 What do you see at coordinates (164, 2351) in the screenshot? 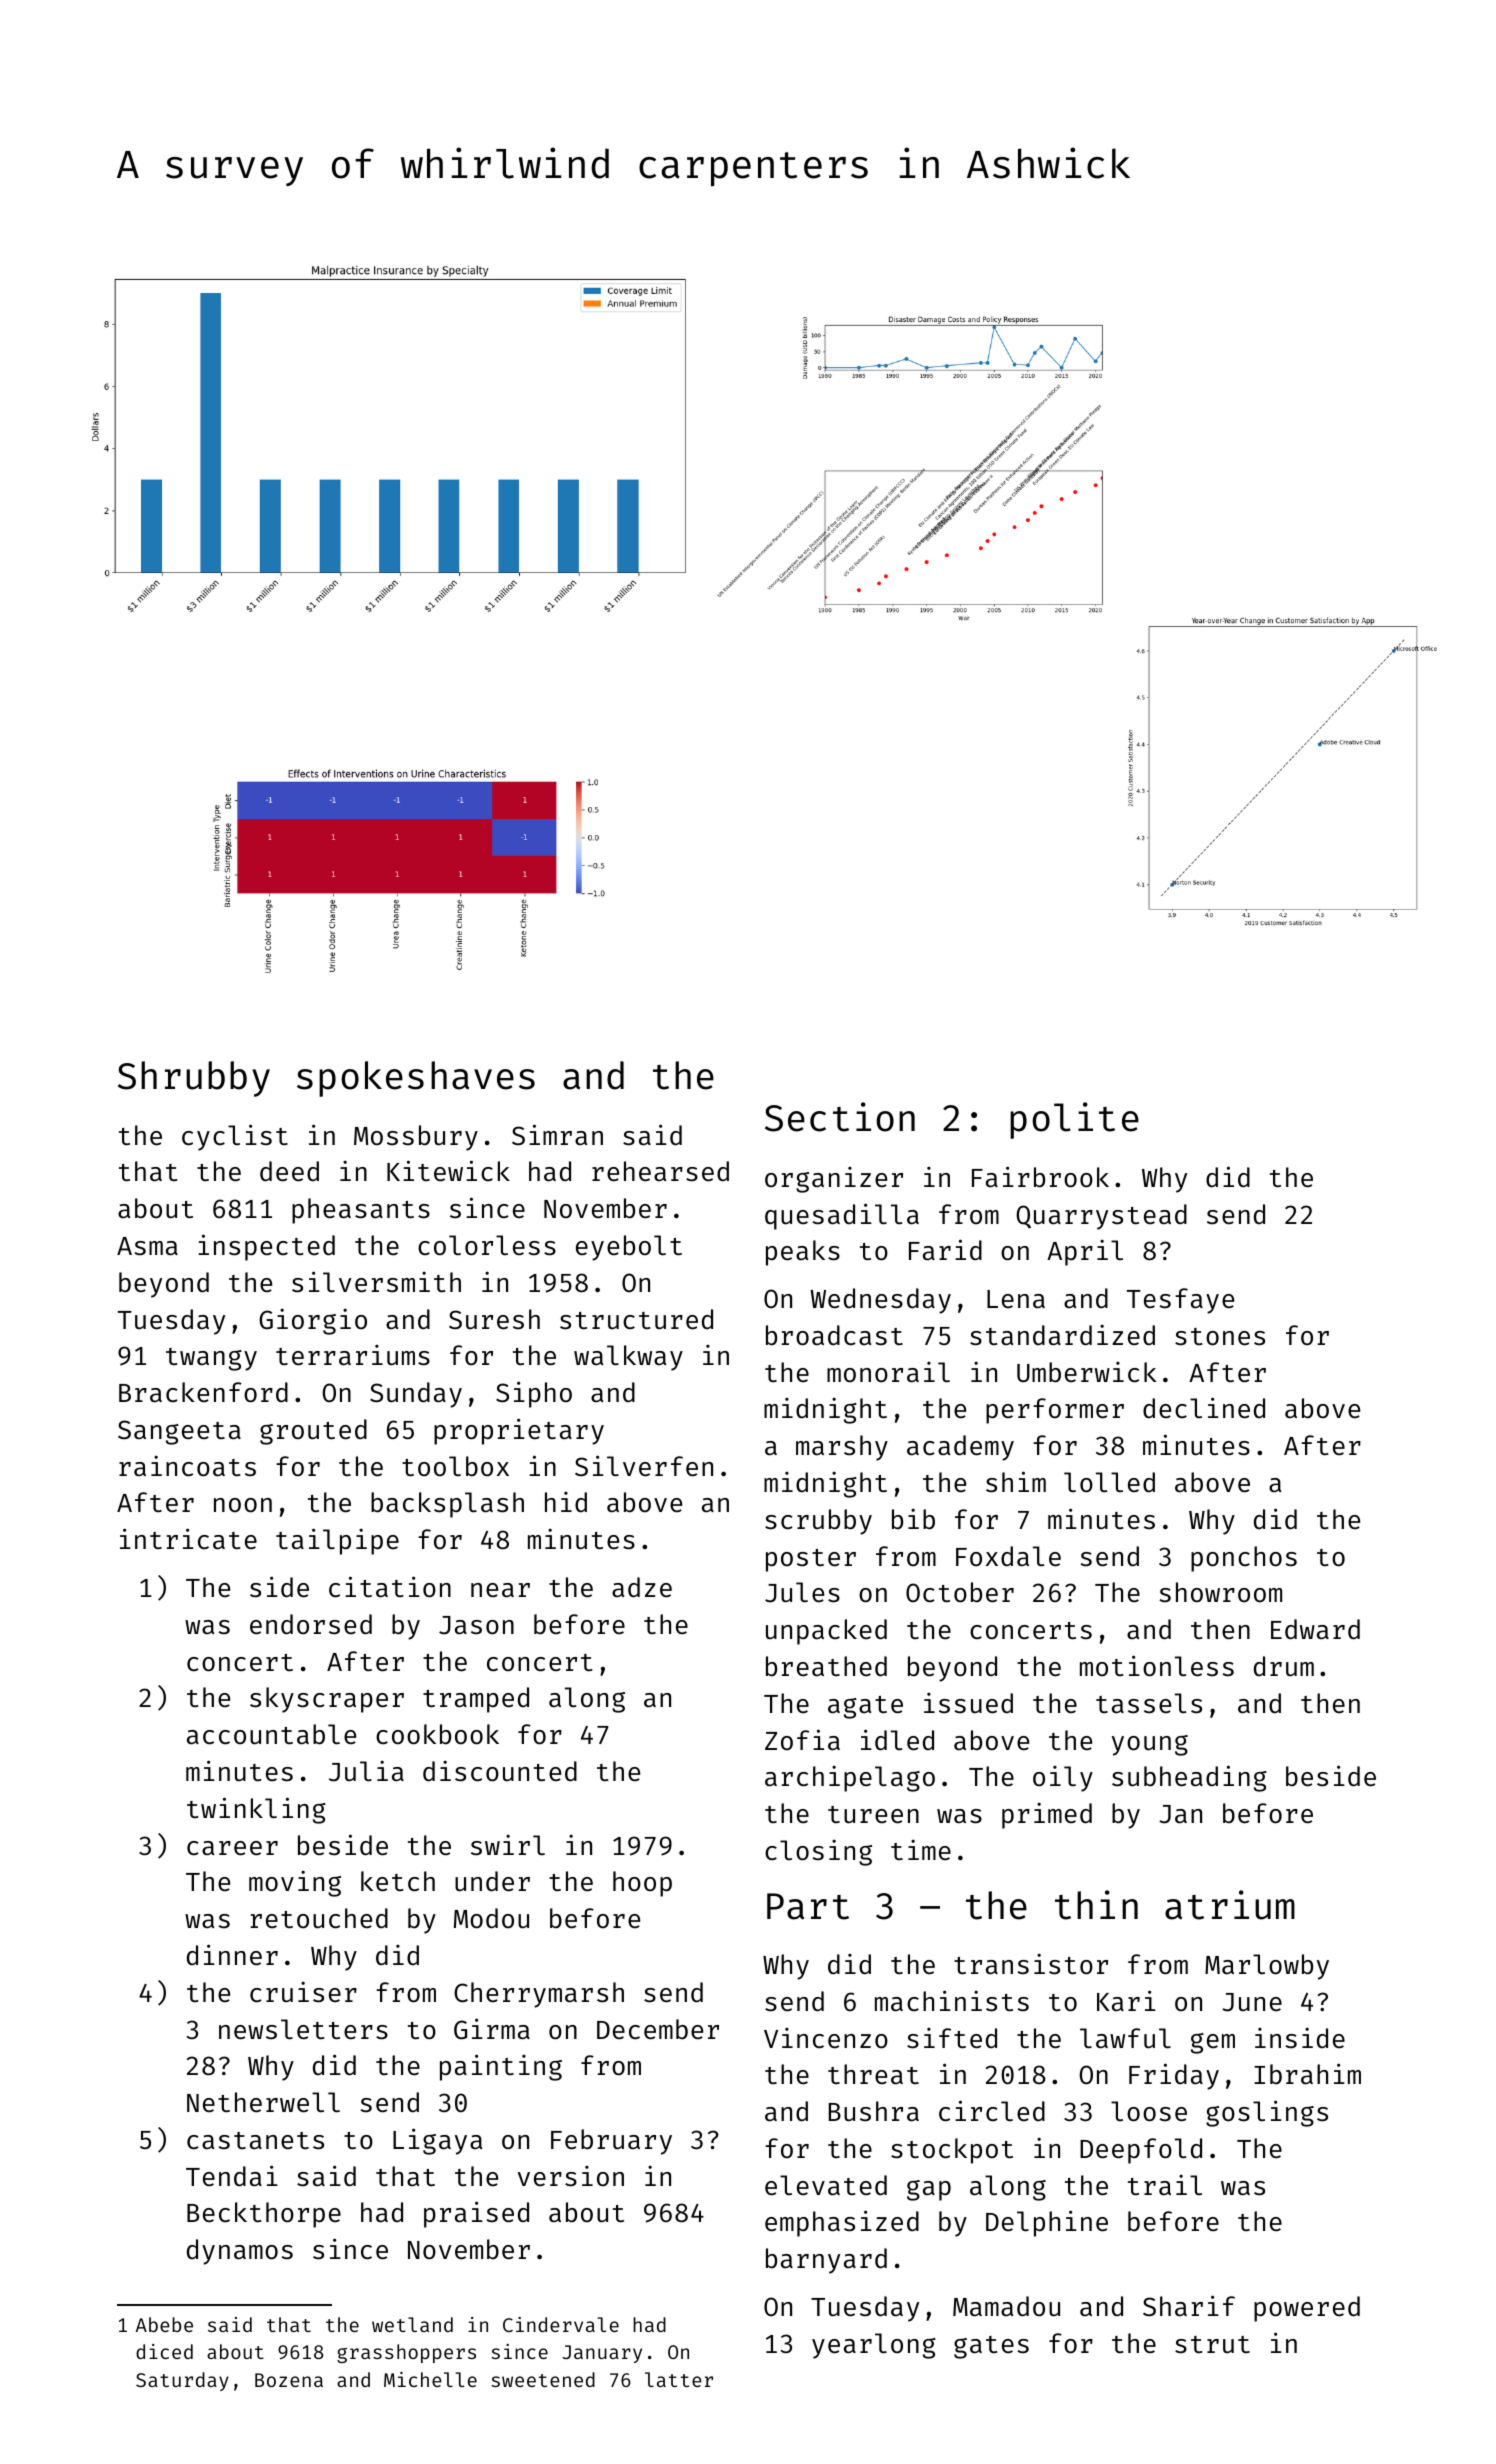
I see `diced` at bounding box center [164, 2351].
